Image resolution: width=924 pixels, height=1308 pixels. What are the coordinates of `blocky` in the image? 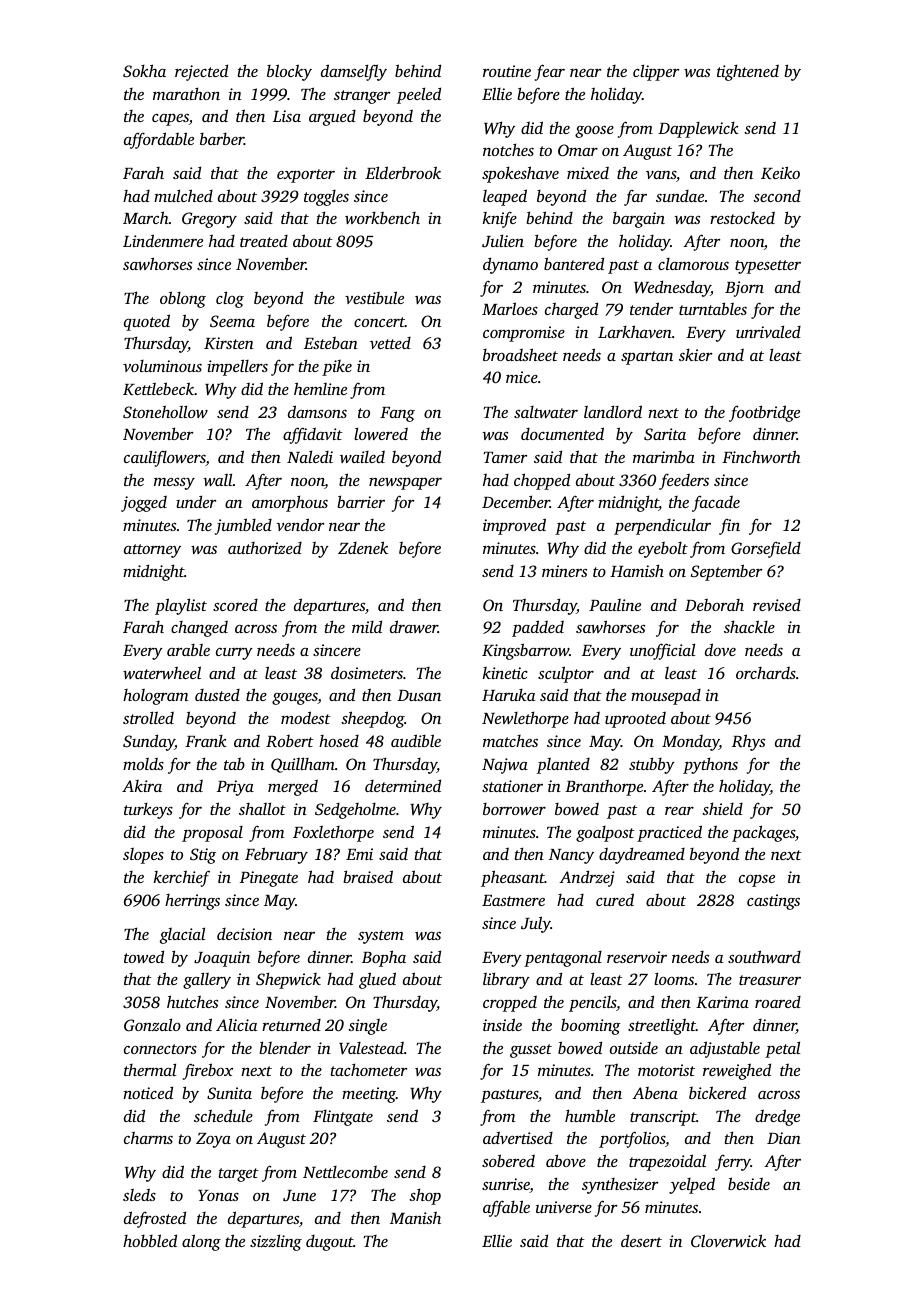 It's located at (289, 72).
